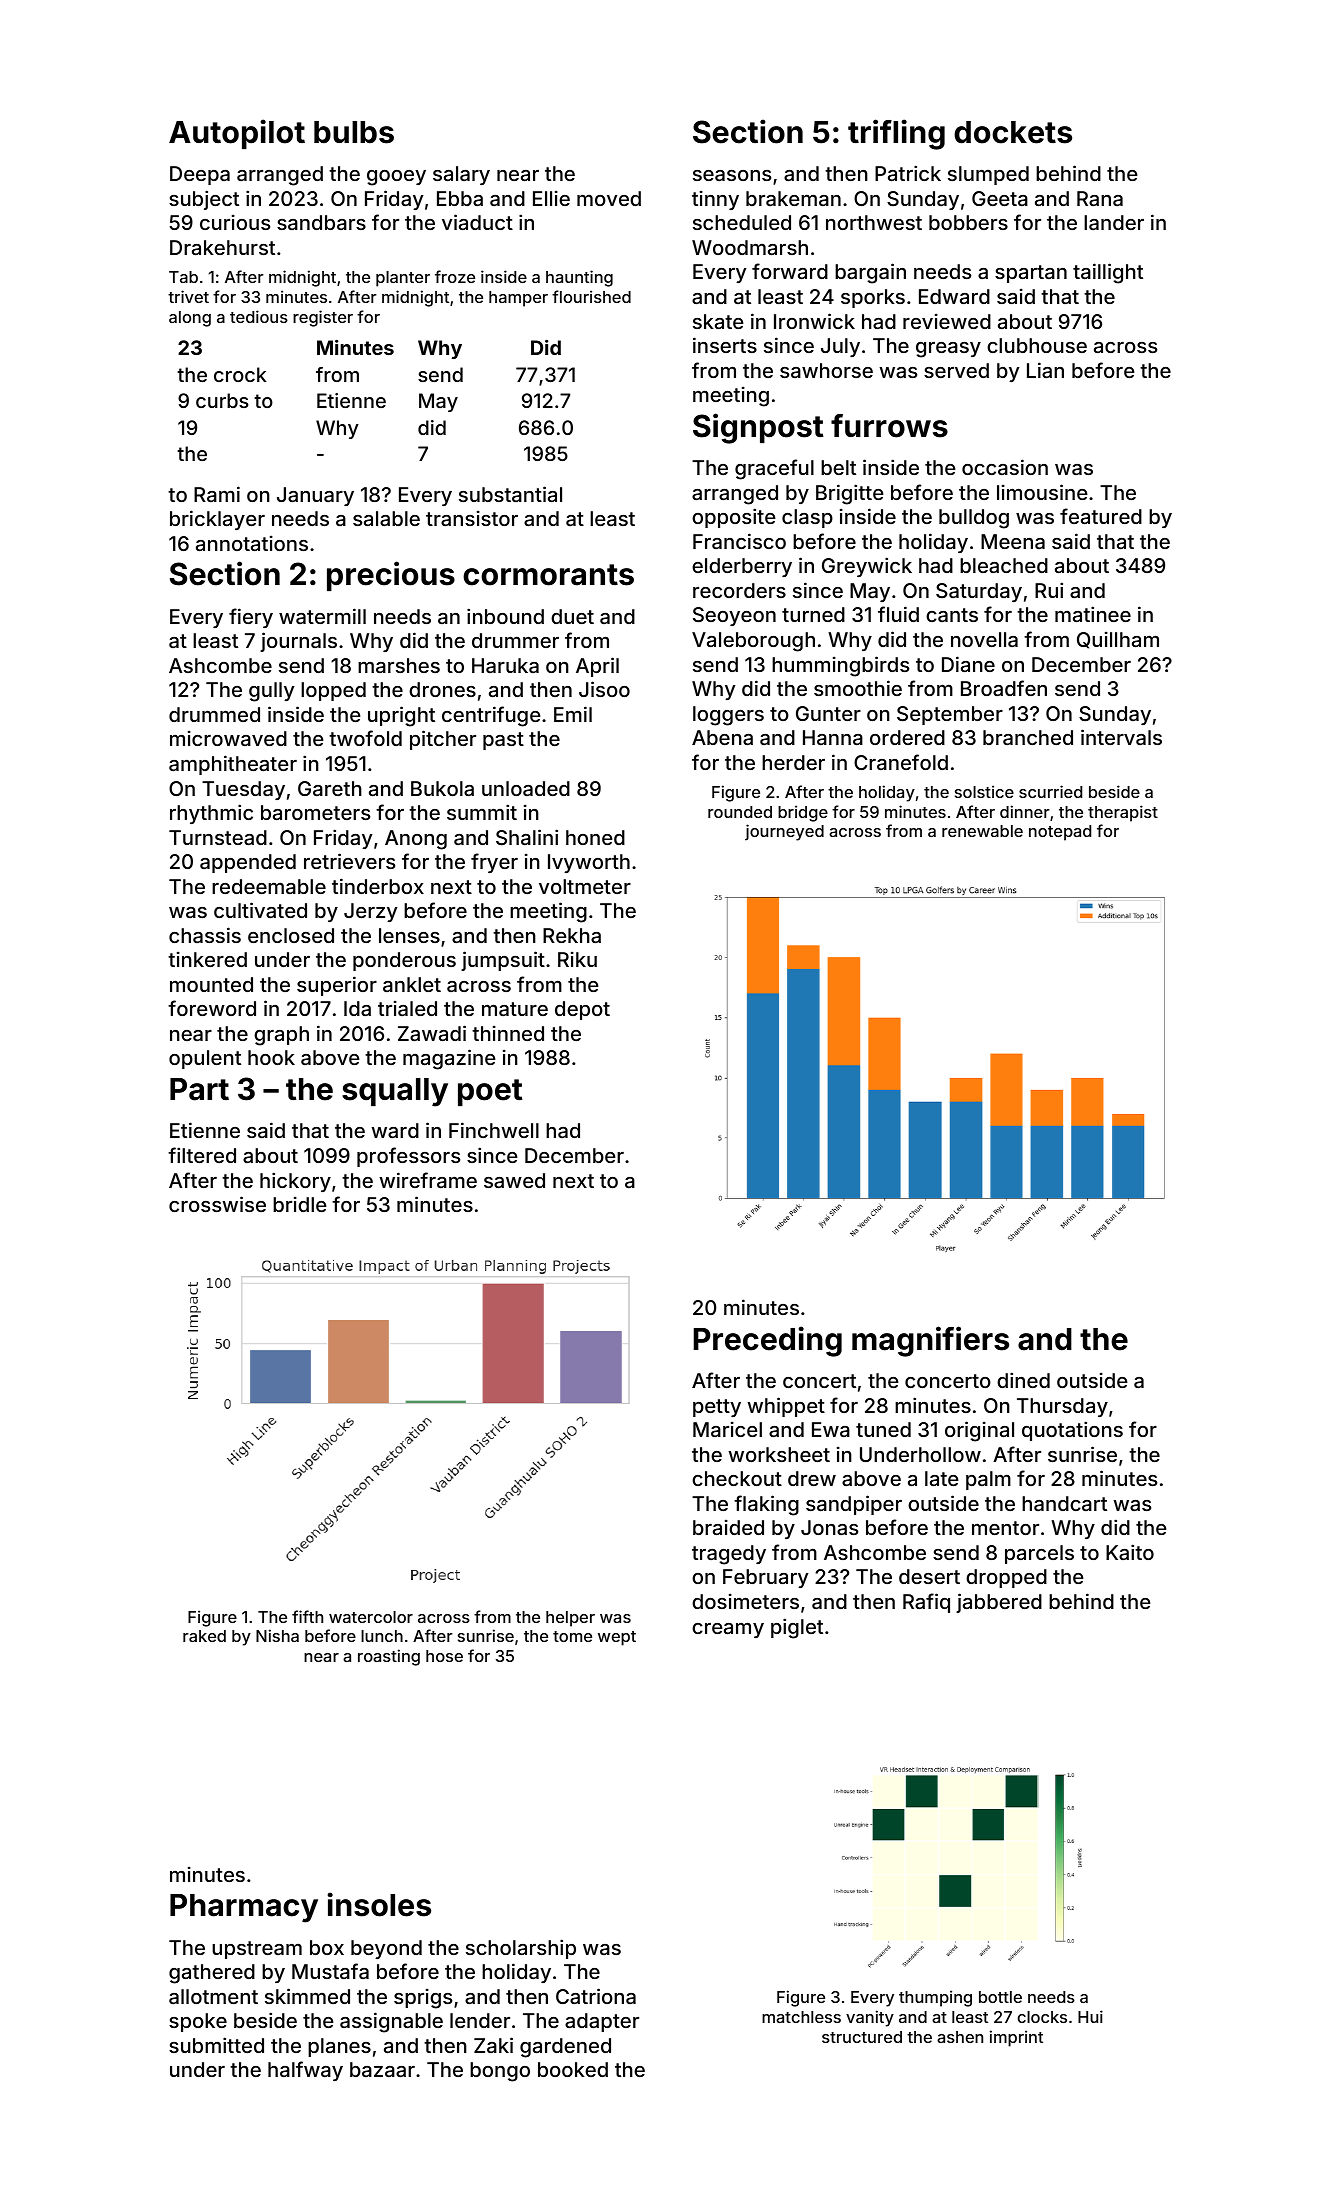  Describe the element at coordinates (582, 1010) in the page. I see `depot` at that location.
